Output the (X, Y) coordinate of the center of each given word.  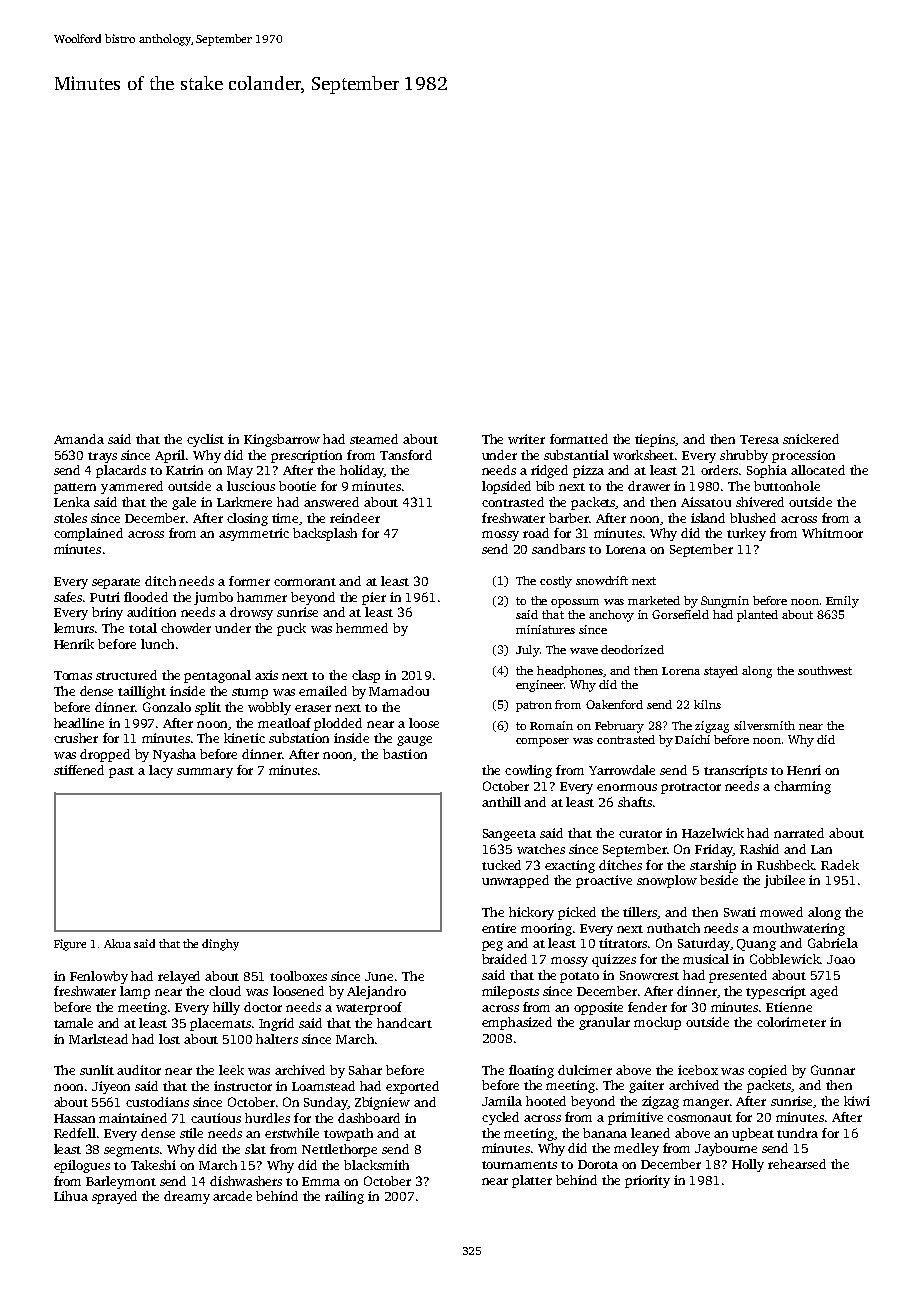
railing (344, 1197)
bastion (405, 754)
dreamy (187, 1197)
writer (526, 439)
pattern (75, 488)
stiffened (79, 770)
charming (802, 787)
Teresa (759, 439)
